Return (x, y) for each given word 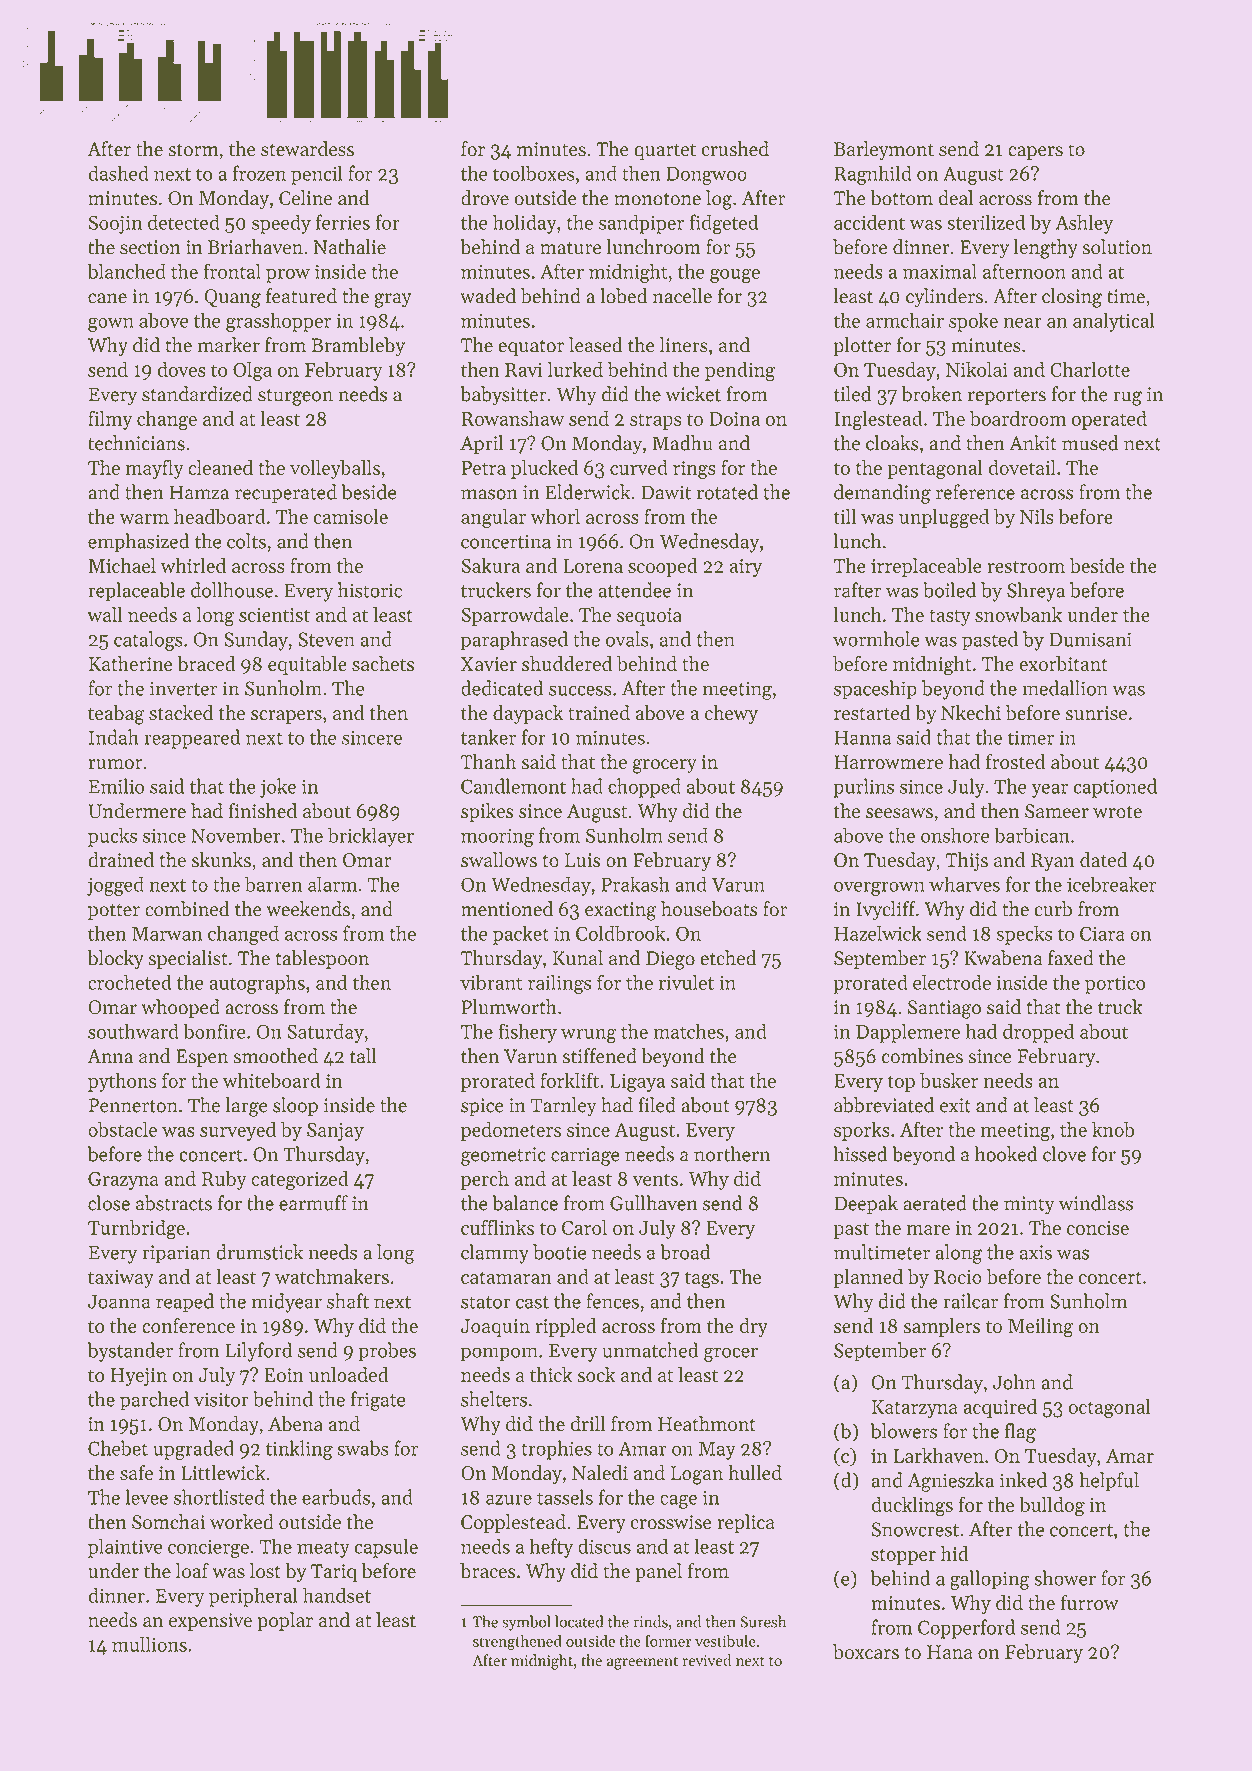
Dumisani (1090, 639)
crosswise (671, 1522)
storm (193, 150)
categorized (300, 1181)
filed (657, 1105)
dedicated (502, 688)
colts (246, 541)
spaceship (875, 690)
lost (265, 1571)
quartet (665, 152)
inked (1023, 1480)
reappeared (192, 739)
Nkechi (971, 713)
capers (1035, 153)
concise (1098, 1228)
